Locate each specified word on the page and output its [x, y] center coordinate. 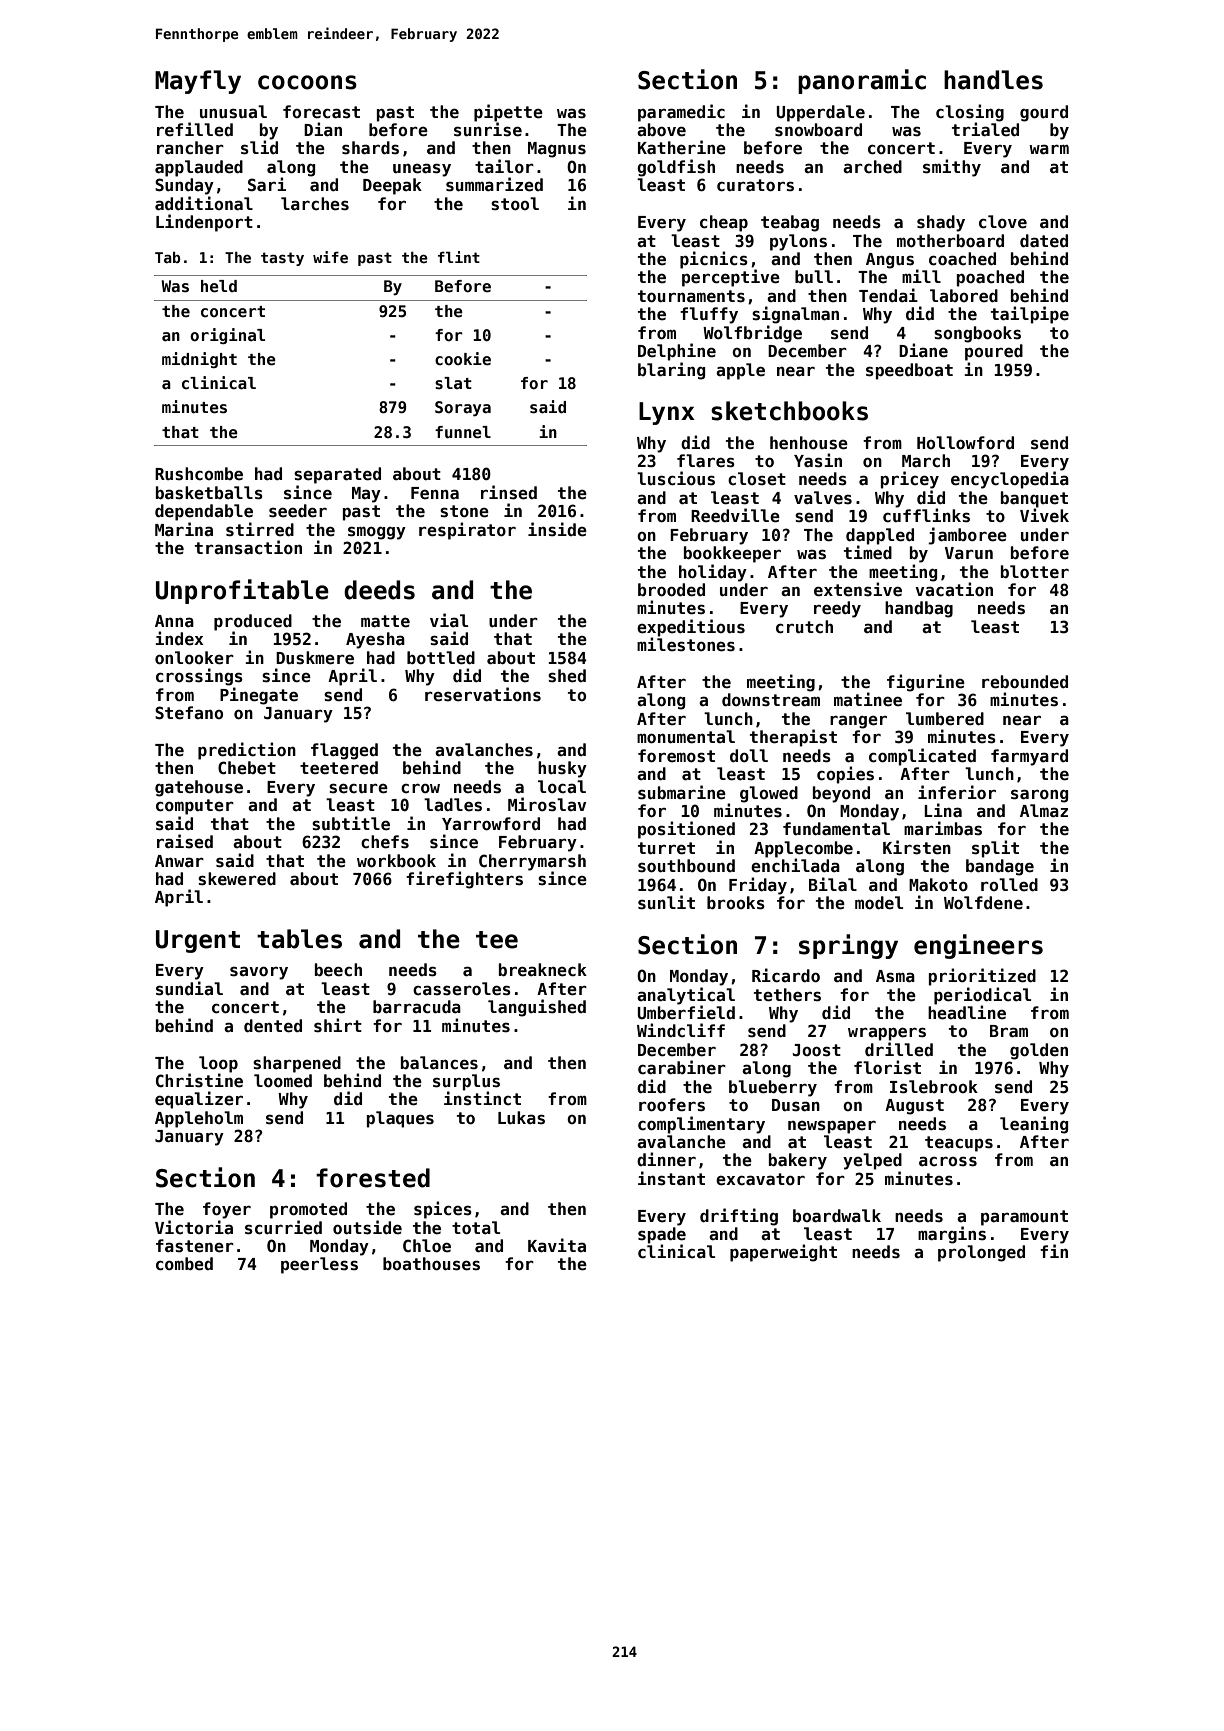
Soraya [463, 408]
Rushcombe [199, 474]
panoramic [862, 81]
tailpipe [1030, 315]
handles [993, 80]
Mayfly [198, 82]
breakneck [543, 970]
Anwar [179, 861]
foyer [227, 1210]
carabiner [682, 1067]
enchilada [795, 865]
